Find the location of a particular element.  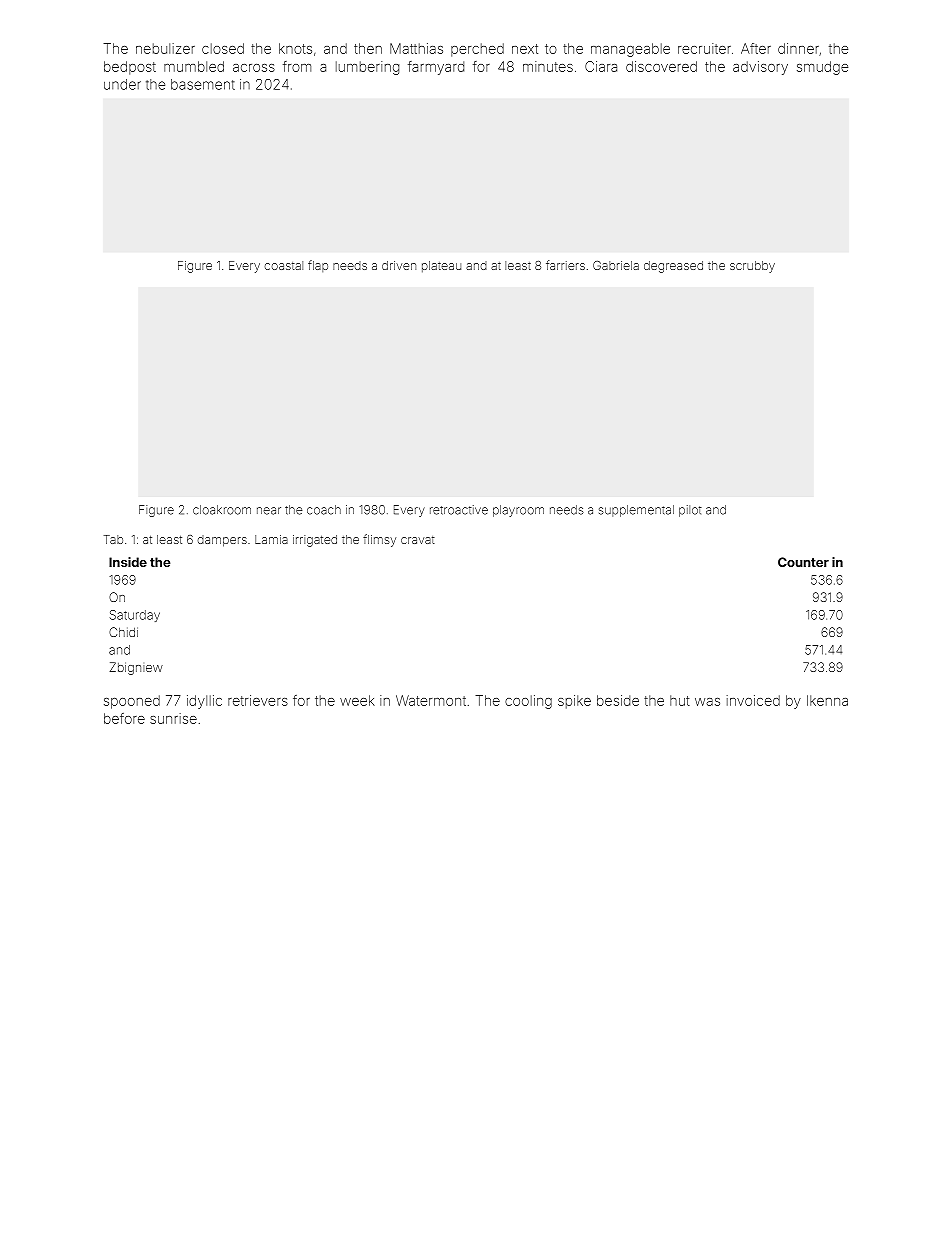

coach is located at coordinates (324, 510).
